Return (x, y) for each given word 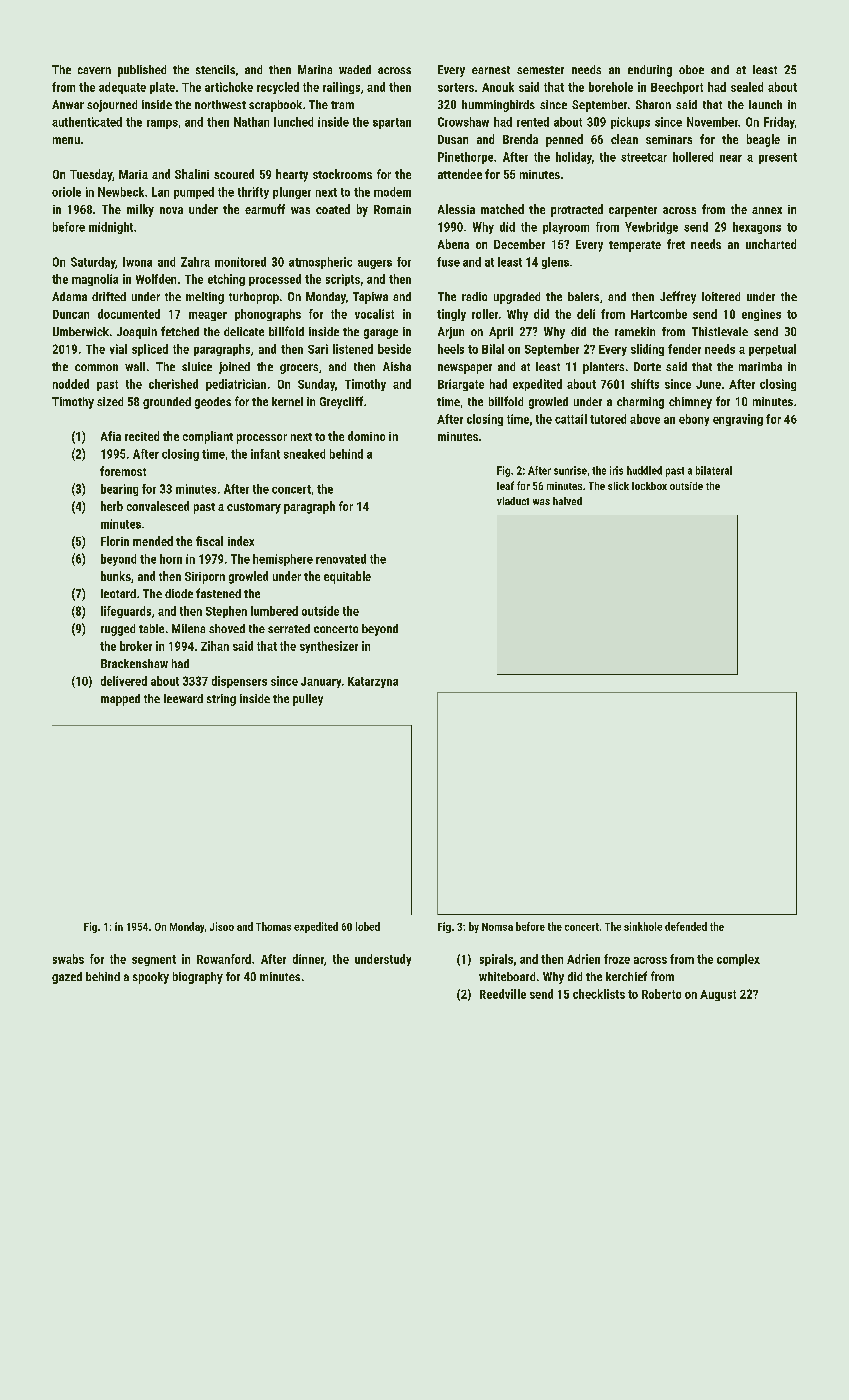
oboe (691, 69)
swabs (68, 959)
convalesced (158, 506)
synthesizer (329, 647)
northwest (220, 104)
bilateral (714, 470)
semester (540, 70)
